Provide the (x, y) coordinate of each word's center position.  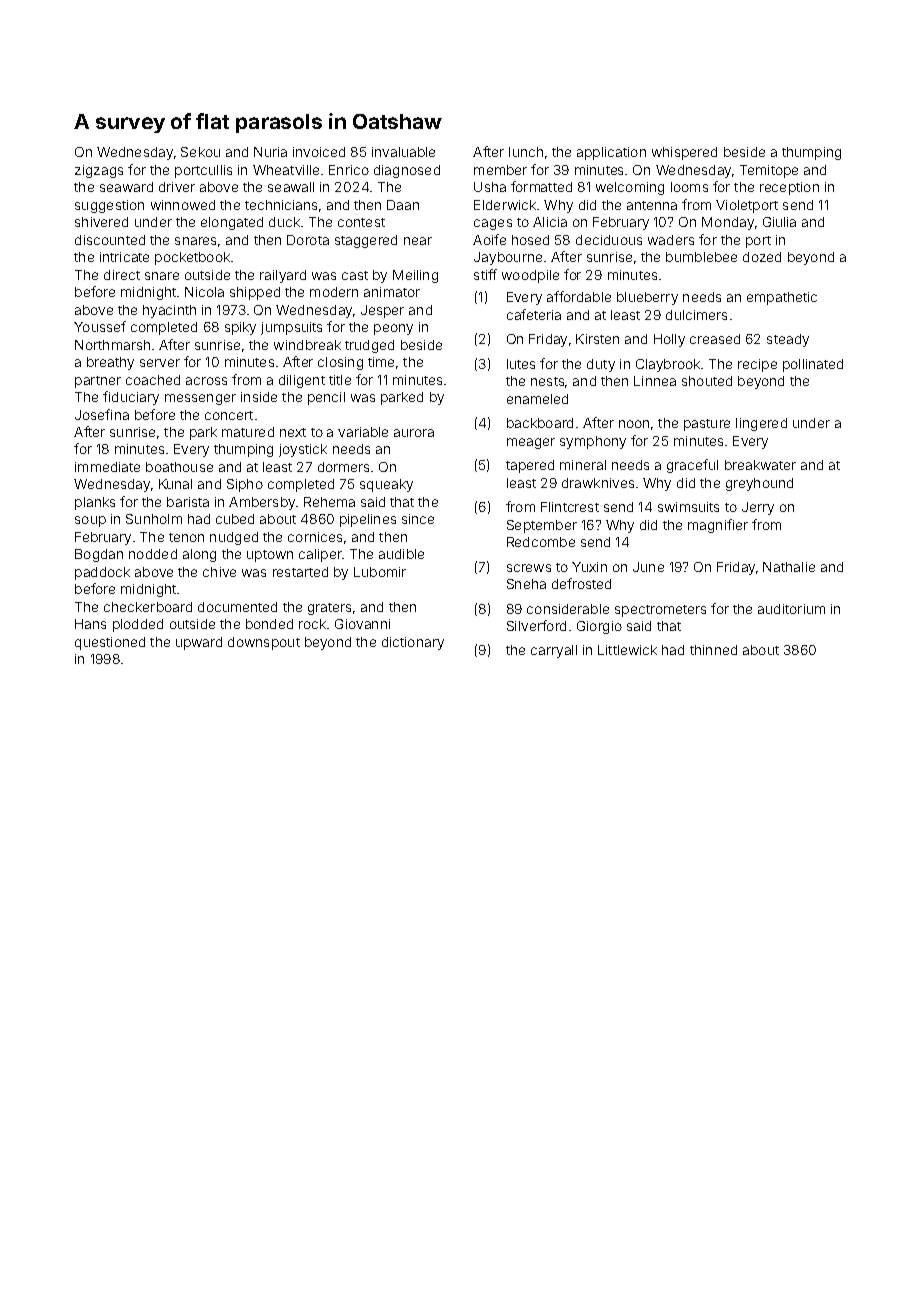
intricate (124, 257)
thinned (713, 650)
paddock (102, 573)
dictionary (413, 643)
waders (671, 240)
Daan (403, 205)
